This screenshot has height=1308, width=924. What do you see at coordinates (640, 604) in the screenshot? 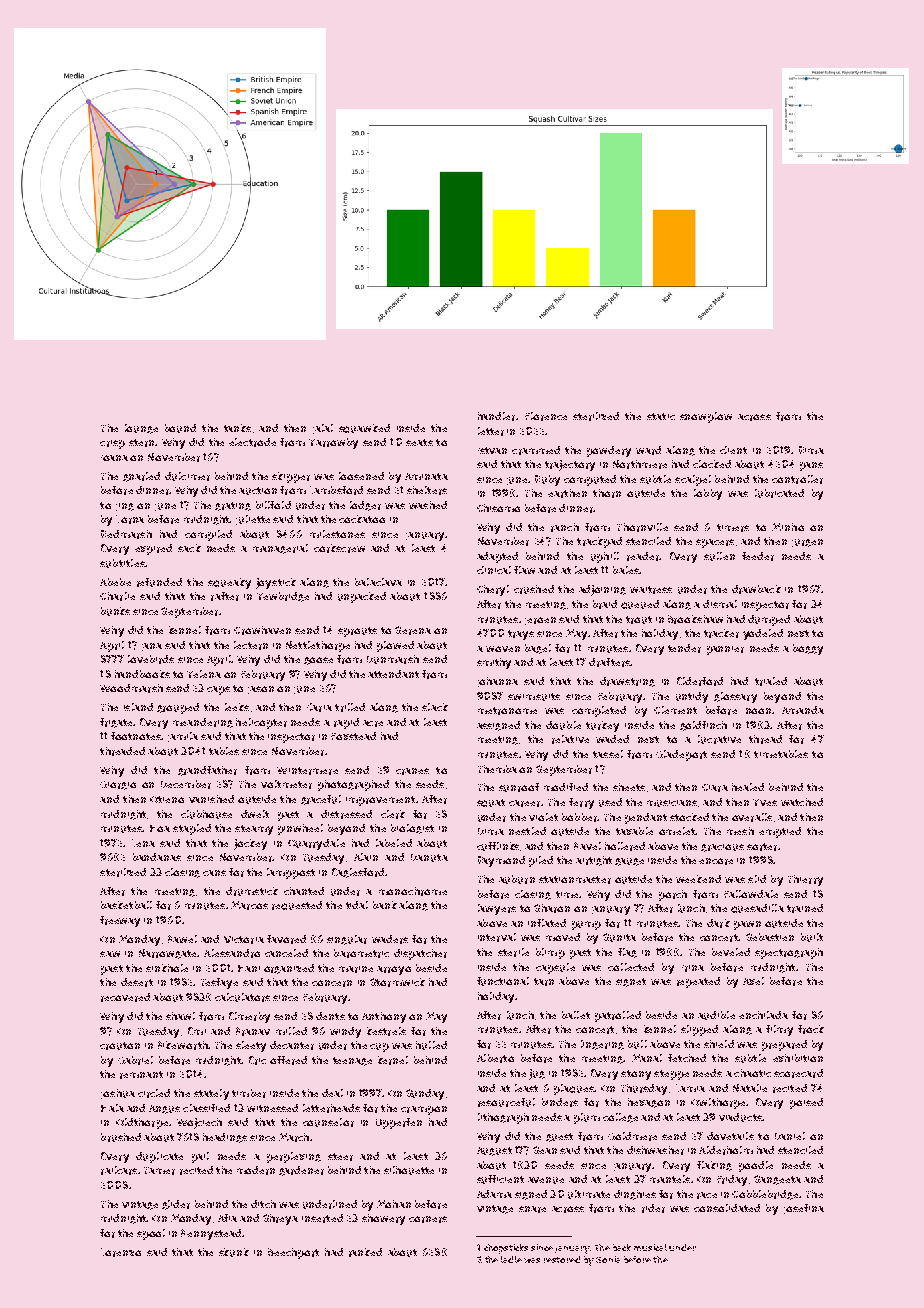
I see `queued` at bounding box center [640, 604].
